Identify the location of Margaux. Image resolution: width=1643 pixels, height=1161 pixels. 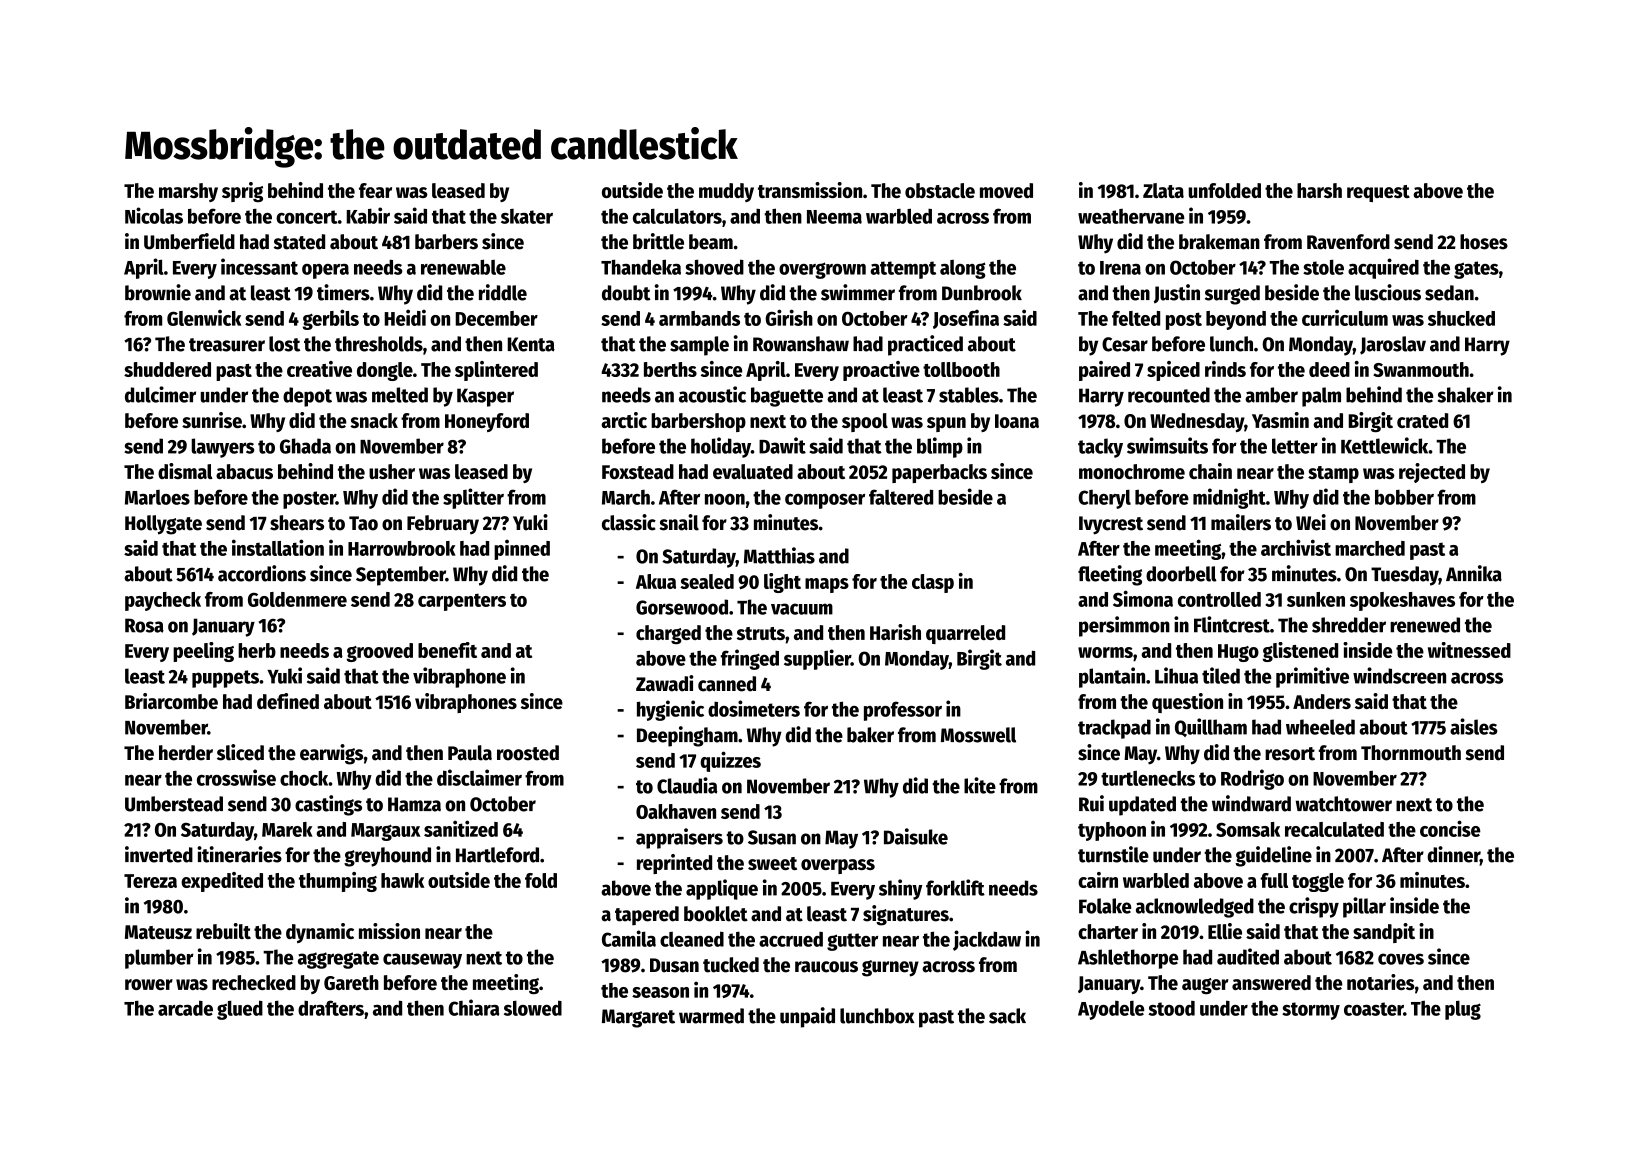
(386, 832).
